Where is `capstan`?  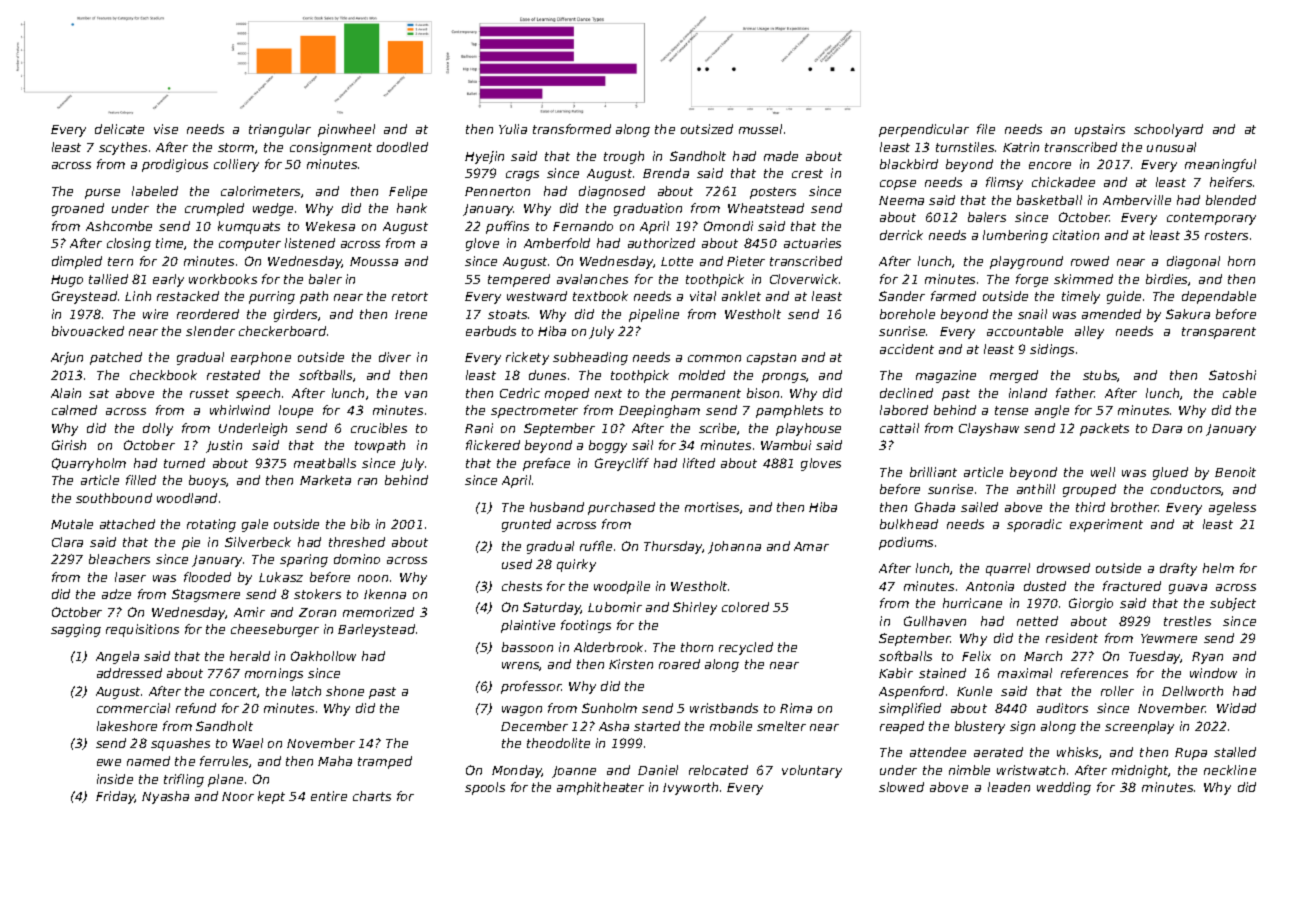 capstan is located at coordinates (771, 359).
